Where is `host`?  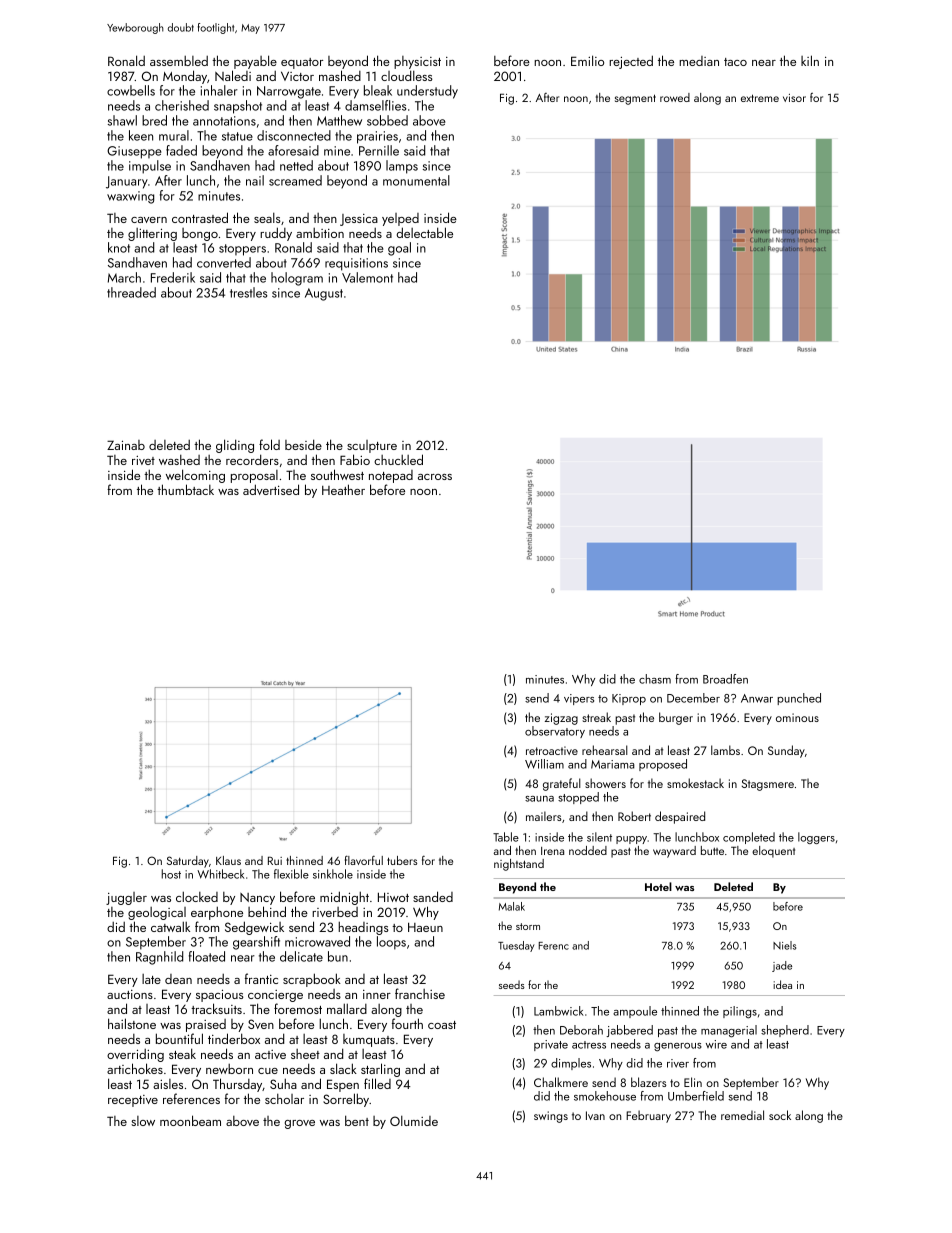
host is located at coordinates (171, 874).
